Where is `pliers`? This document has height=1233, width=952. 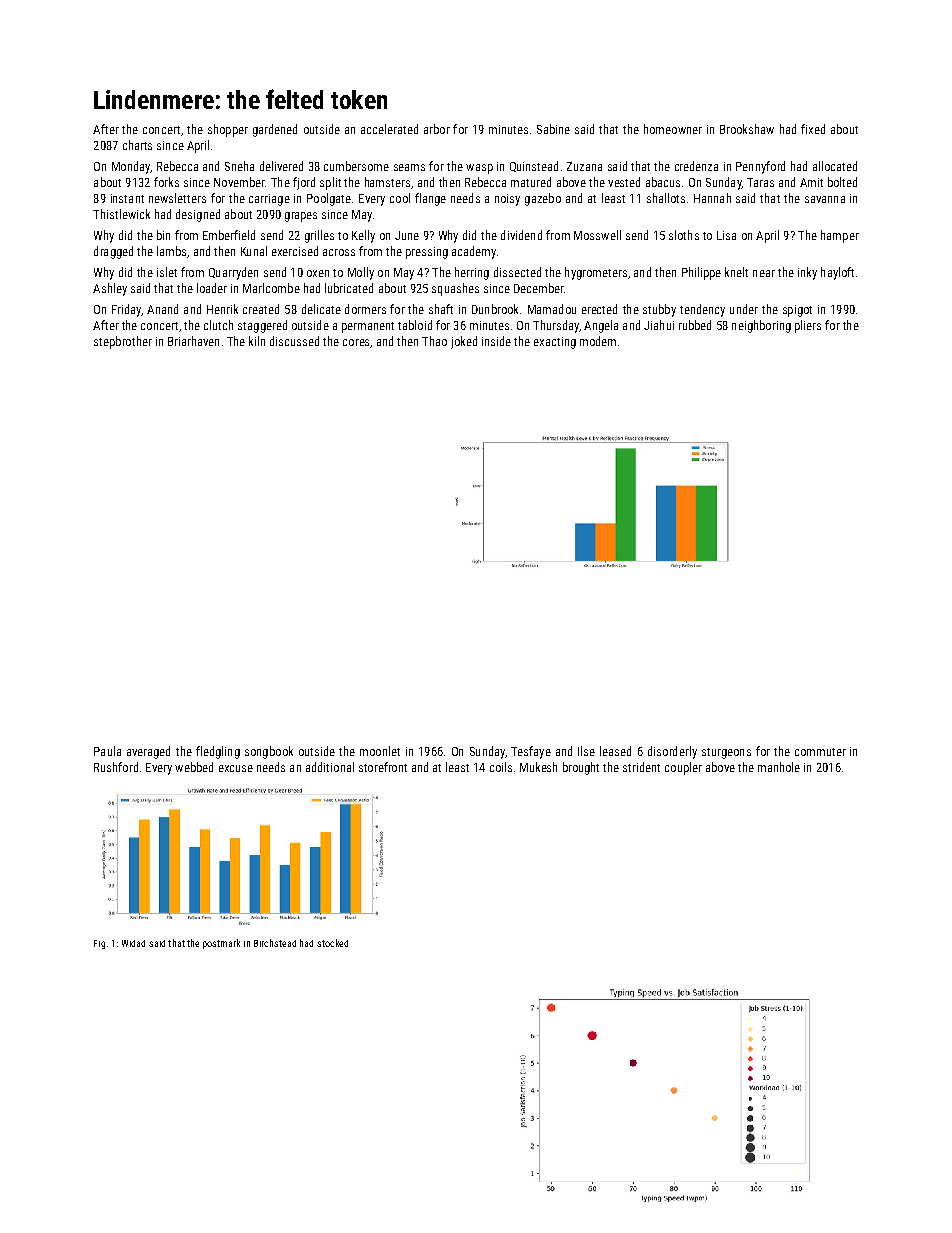 pliers is located at coordinates (808, 326).
